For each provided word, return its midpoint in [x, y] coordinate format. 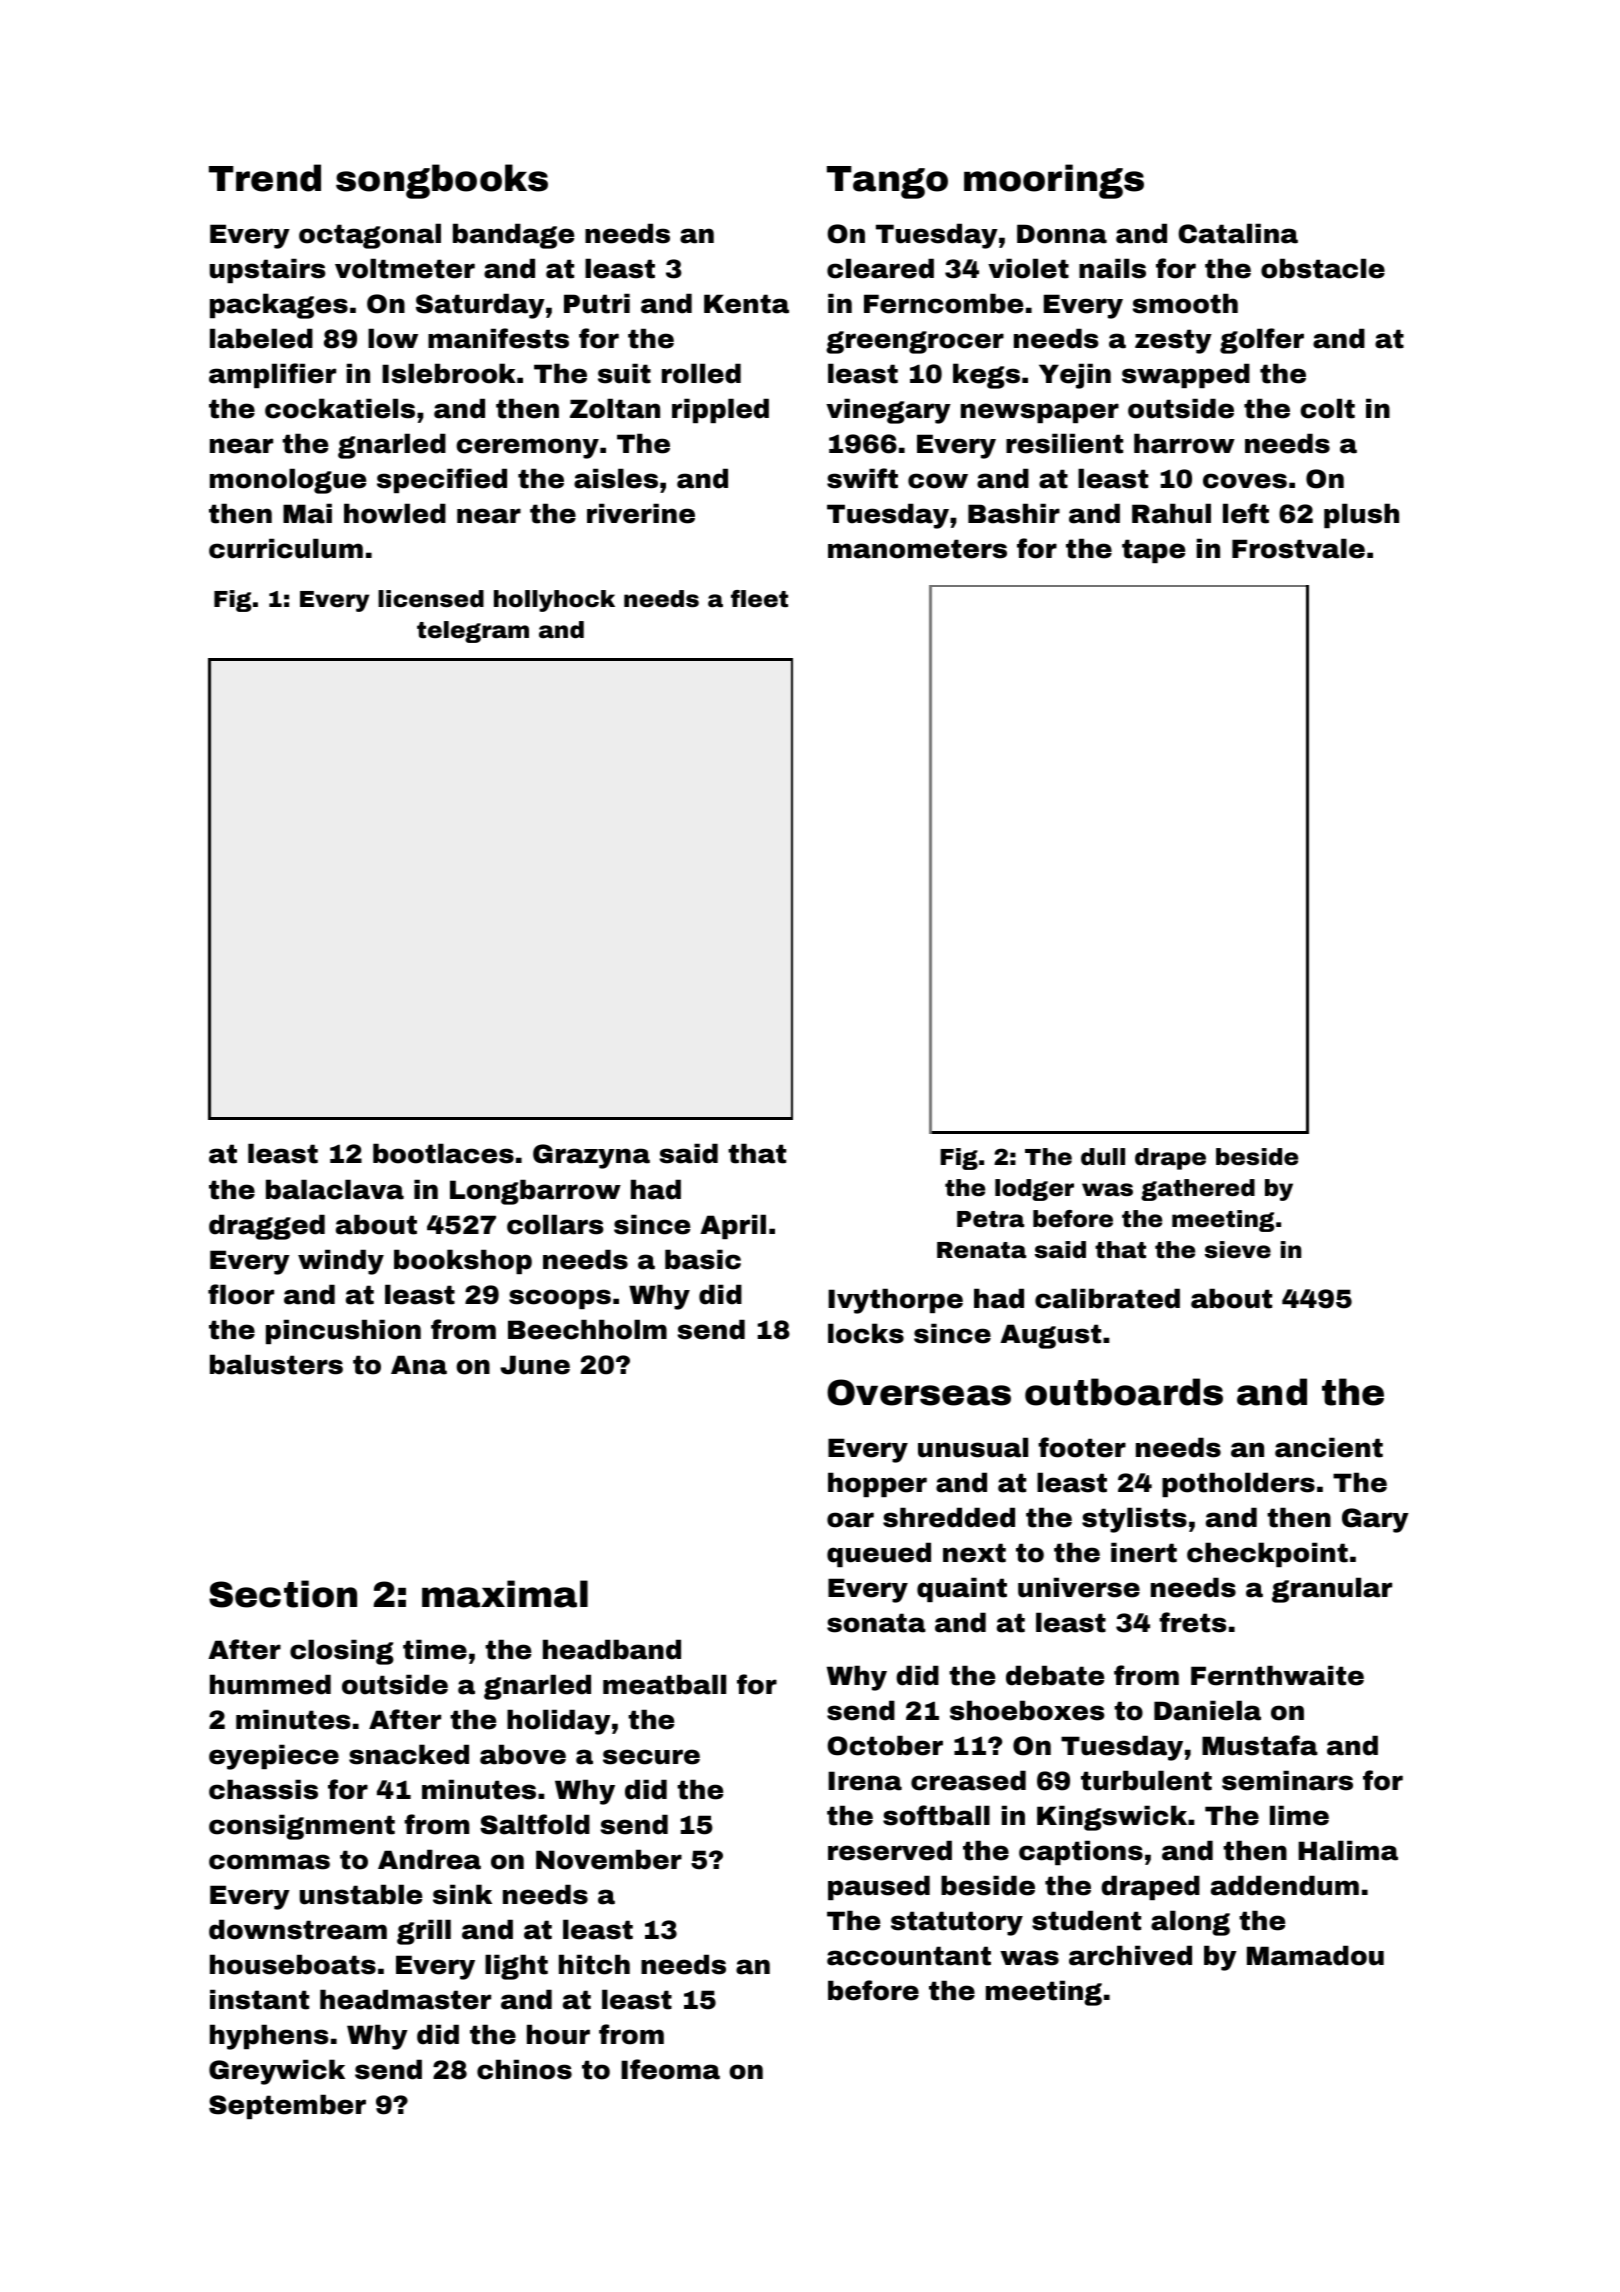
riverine [641, 513]
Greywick [277, 2072]
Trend [265, 178]
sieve [1238, 1250]
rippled [720, 410]
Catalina [1238, 233]
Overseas [919, 1392]
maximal [505, 1594]
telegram [473, 632]
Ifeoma [670, 2069]
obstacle [1323, 268]
